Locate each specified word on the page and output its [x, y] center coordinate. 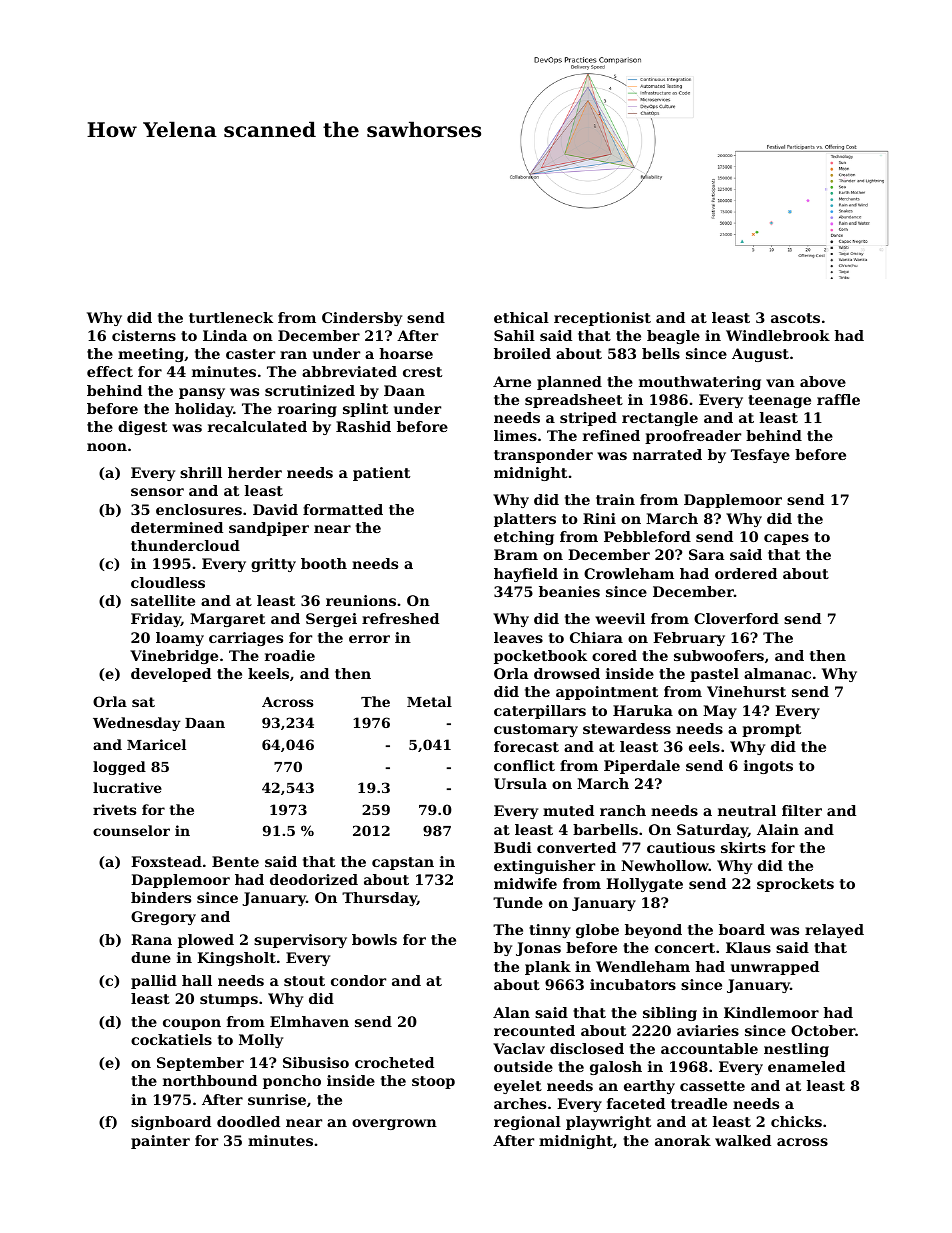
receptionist [602, 319]
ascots [795, 318]
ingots [768, 767]
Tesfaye [760, 456]
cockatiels [171, 1039]
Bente [235, 861]
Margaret [227, 620]
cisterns [144, 335]
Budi [513, 847]
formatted [343, 509]
